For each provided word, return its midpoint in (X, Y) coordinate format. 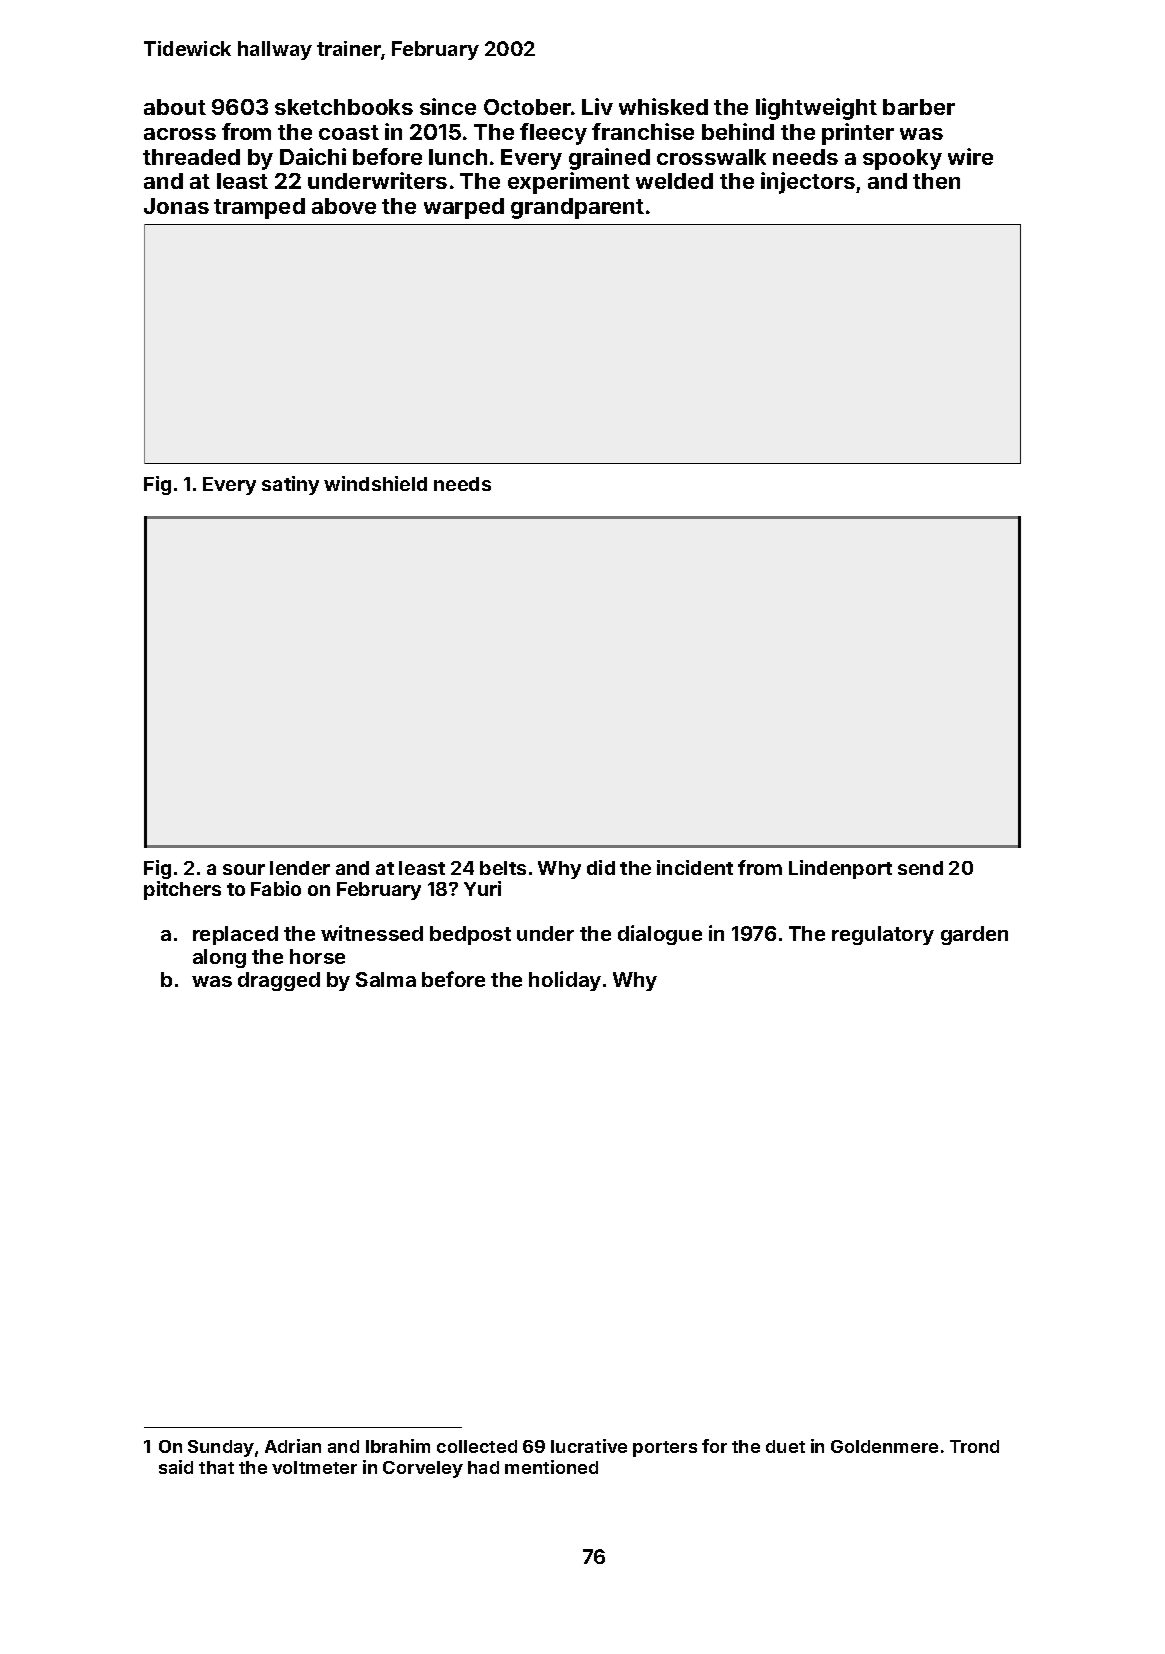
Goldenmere (884, 1446)
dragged (279, 981)
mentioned (551, 1467)
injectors (808, 183)
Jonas (176, 206)
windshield (375, 483)
